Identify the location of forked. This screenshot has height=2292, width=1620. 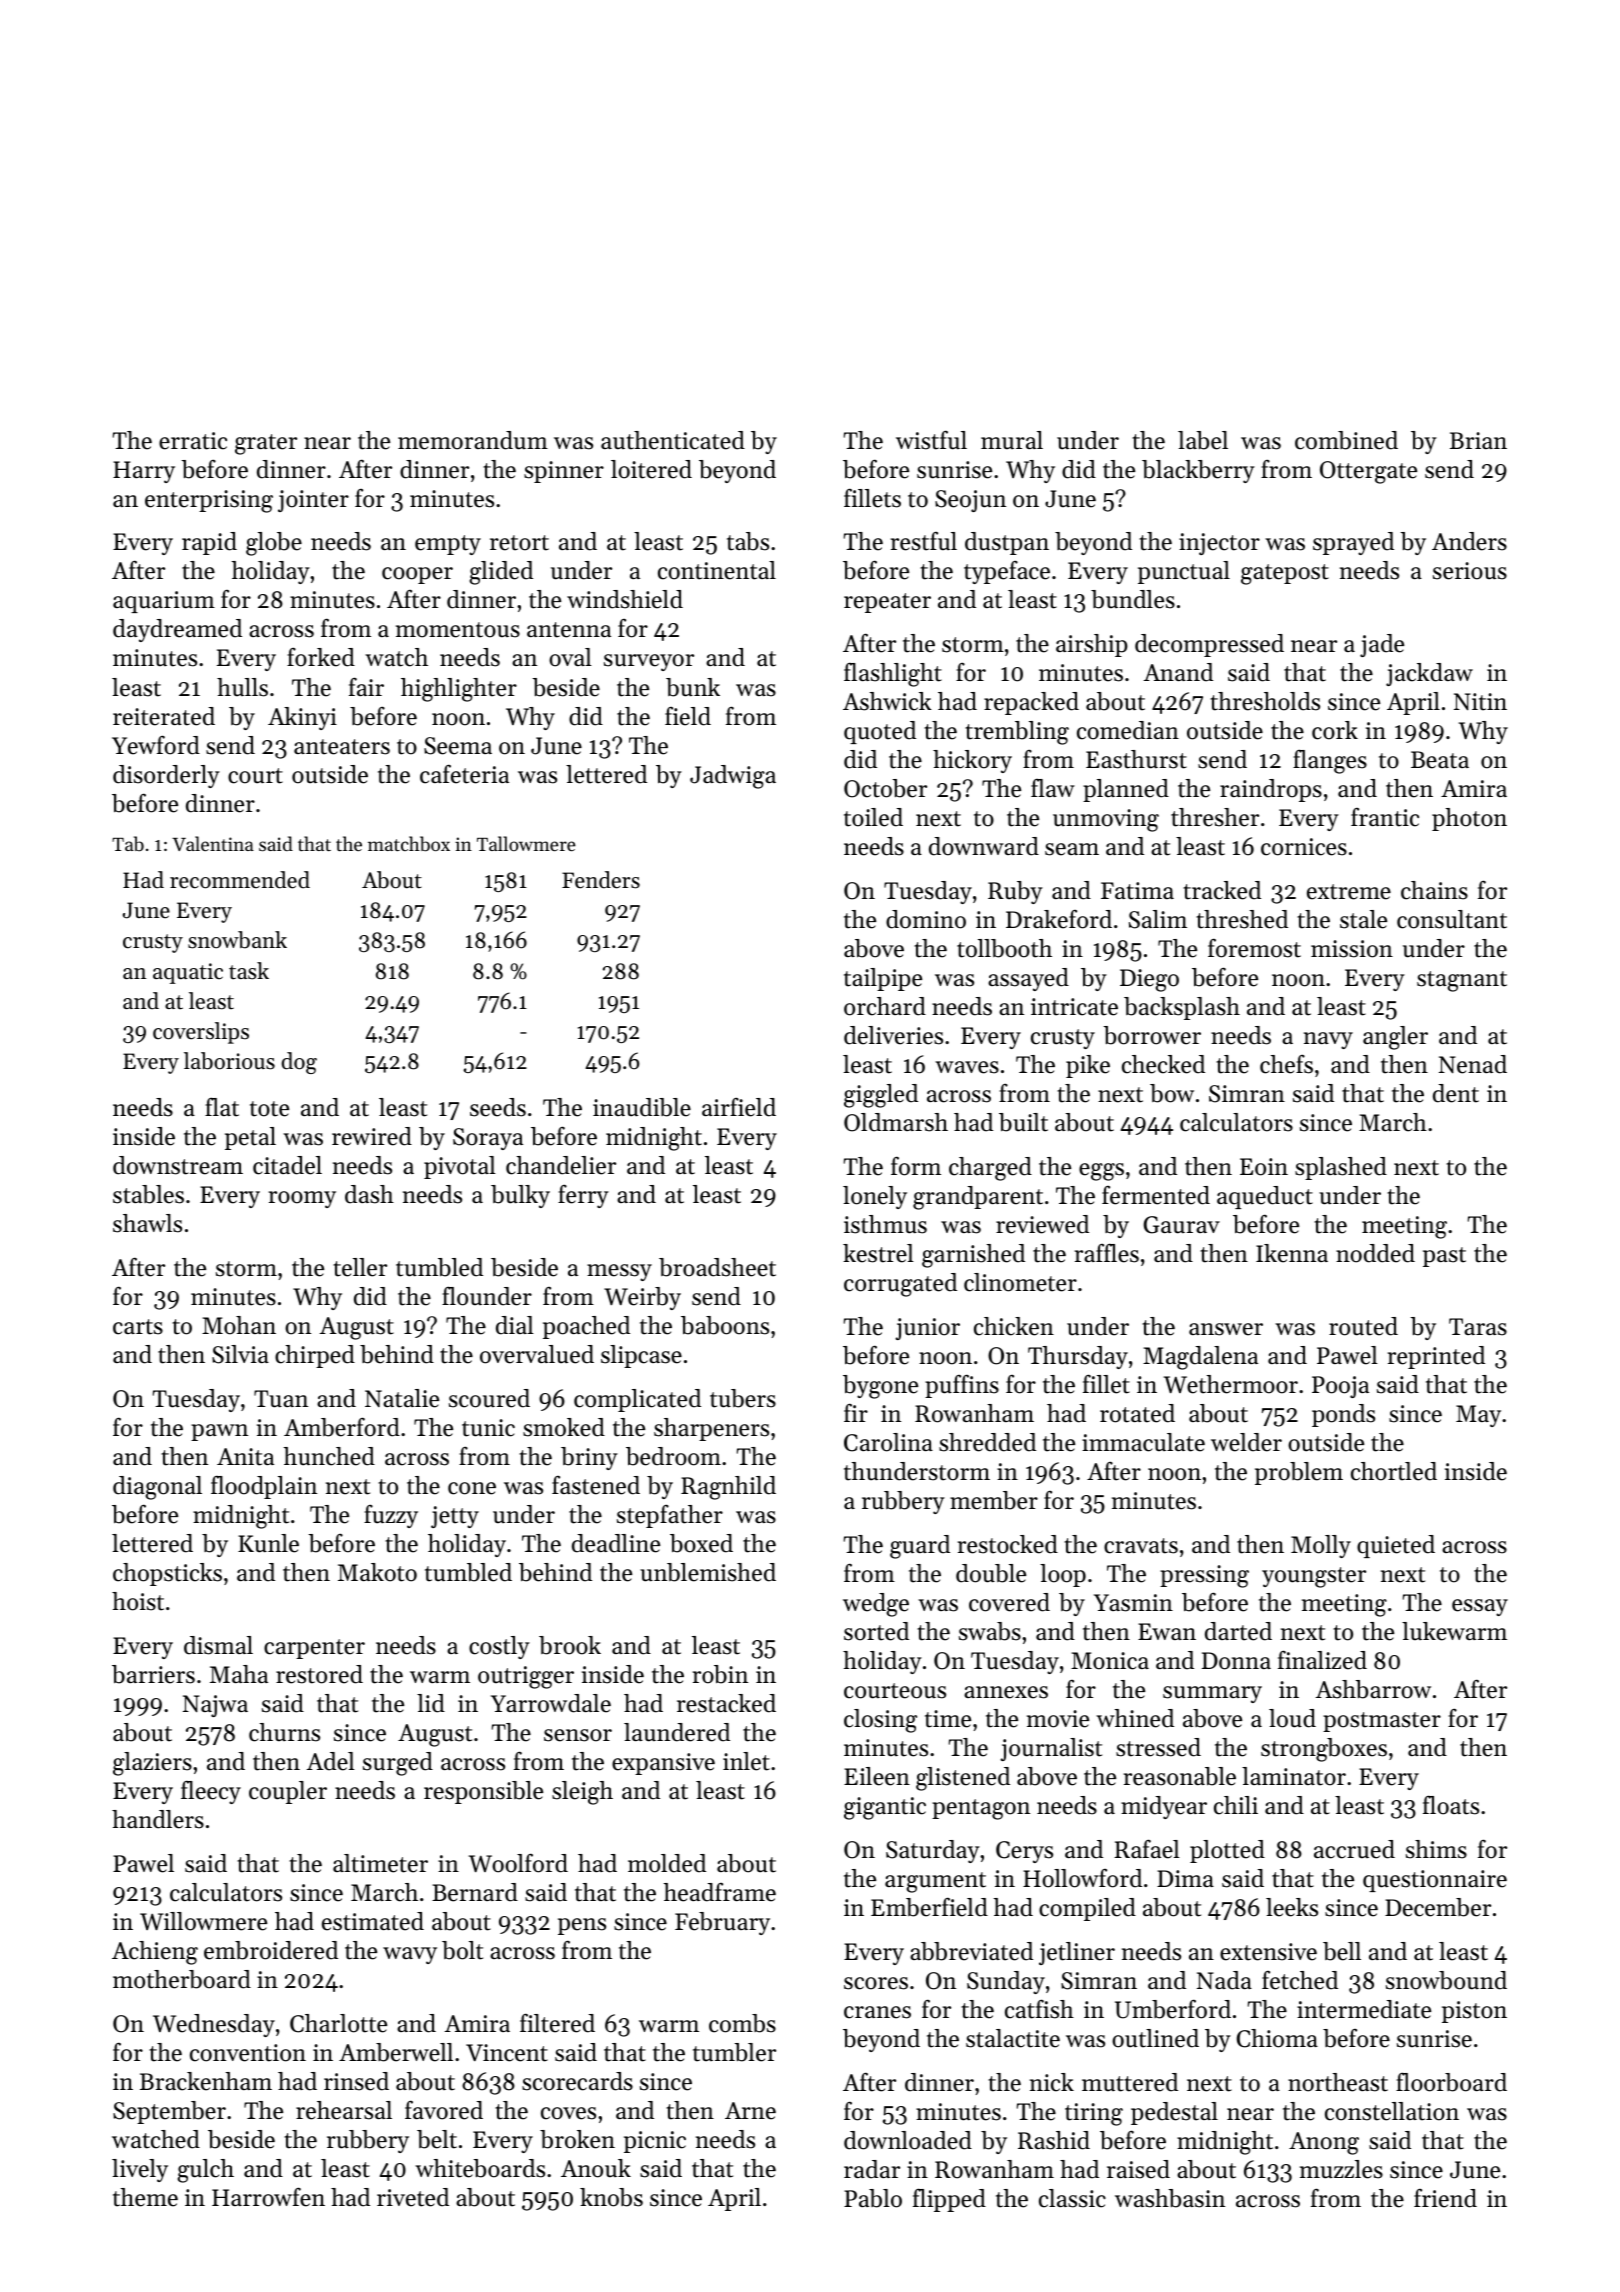
(321, 657).
